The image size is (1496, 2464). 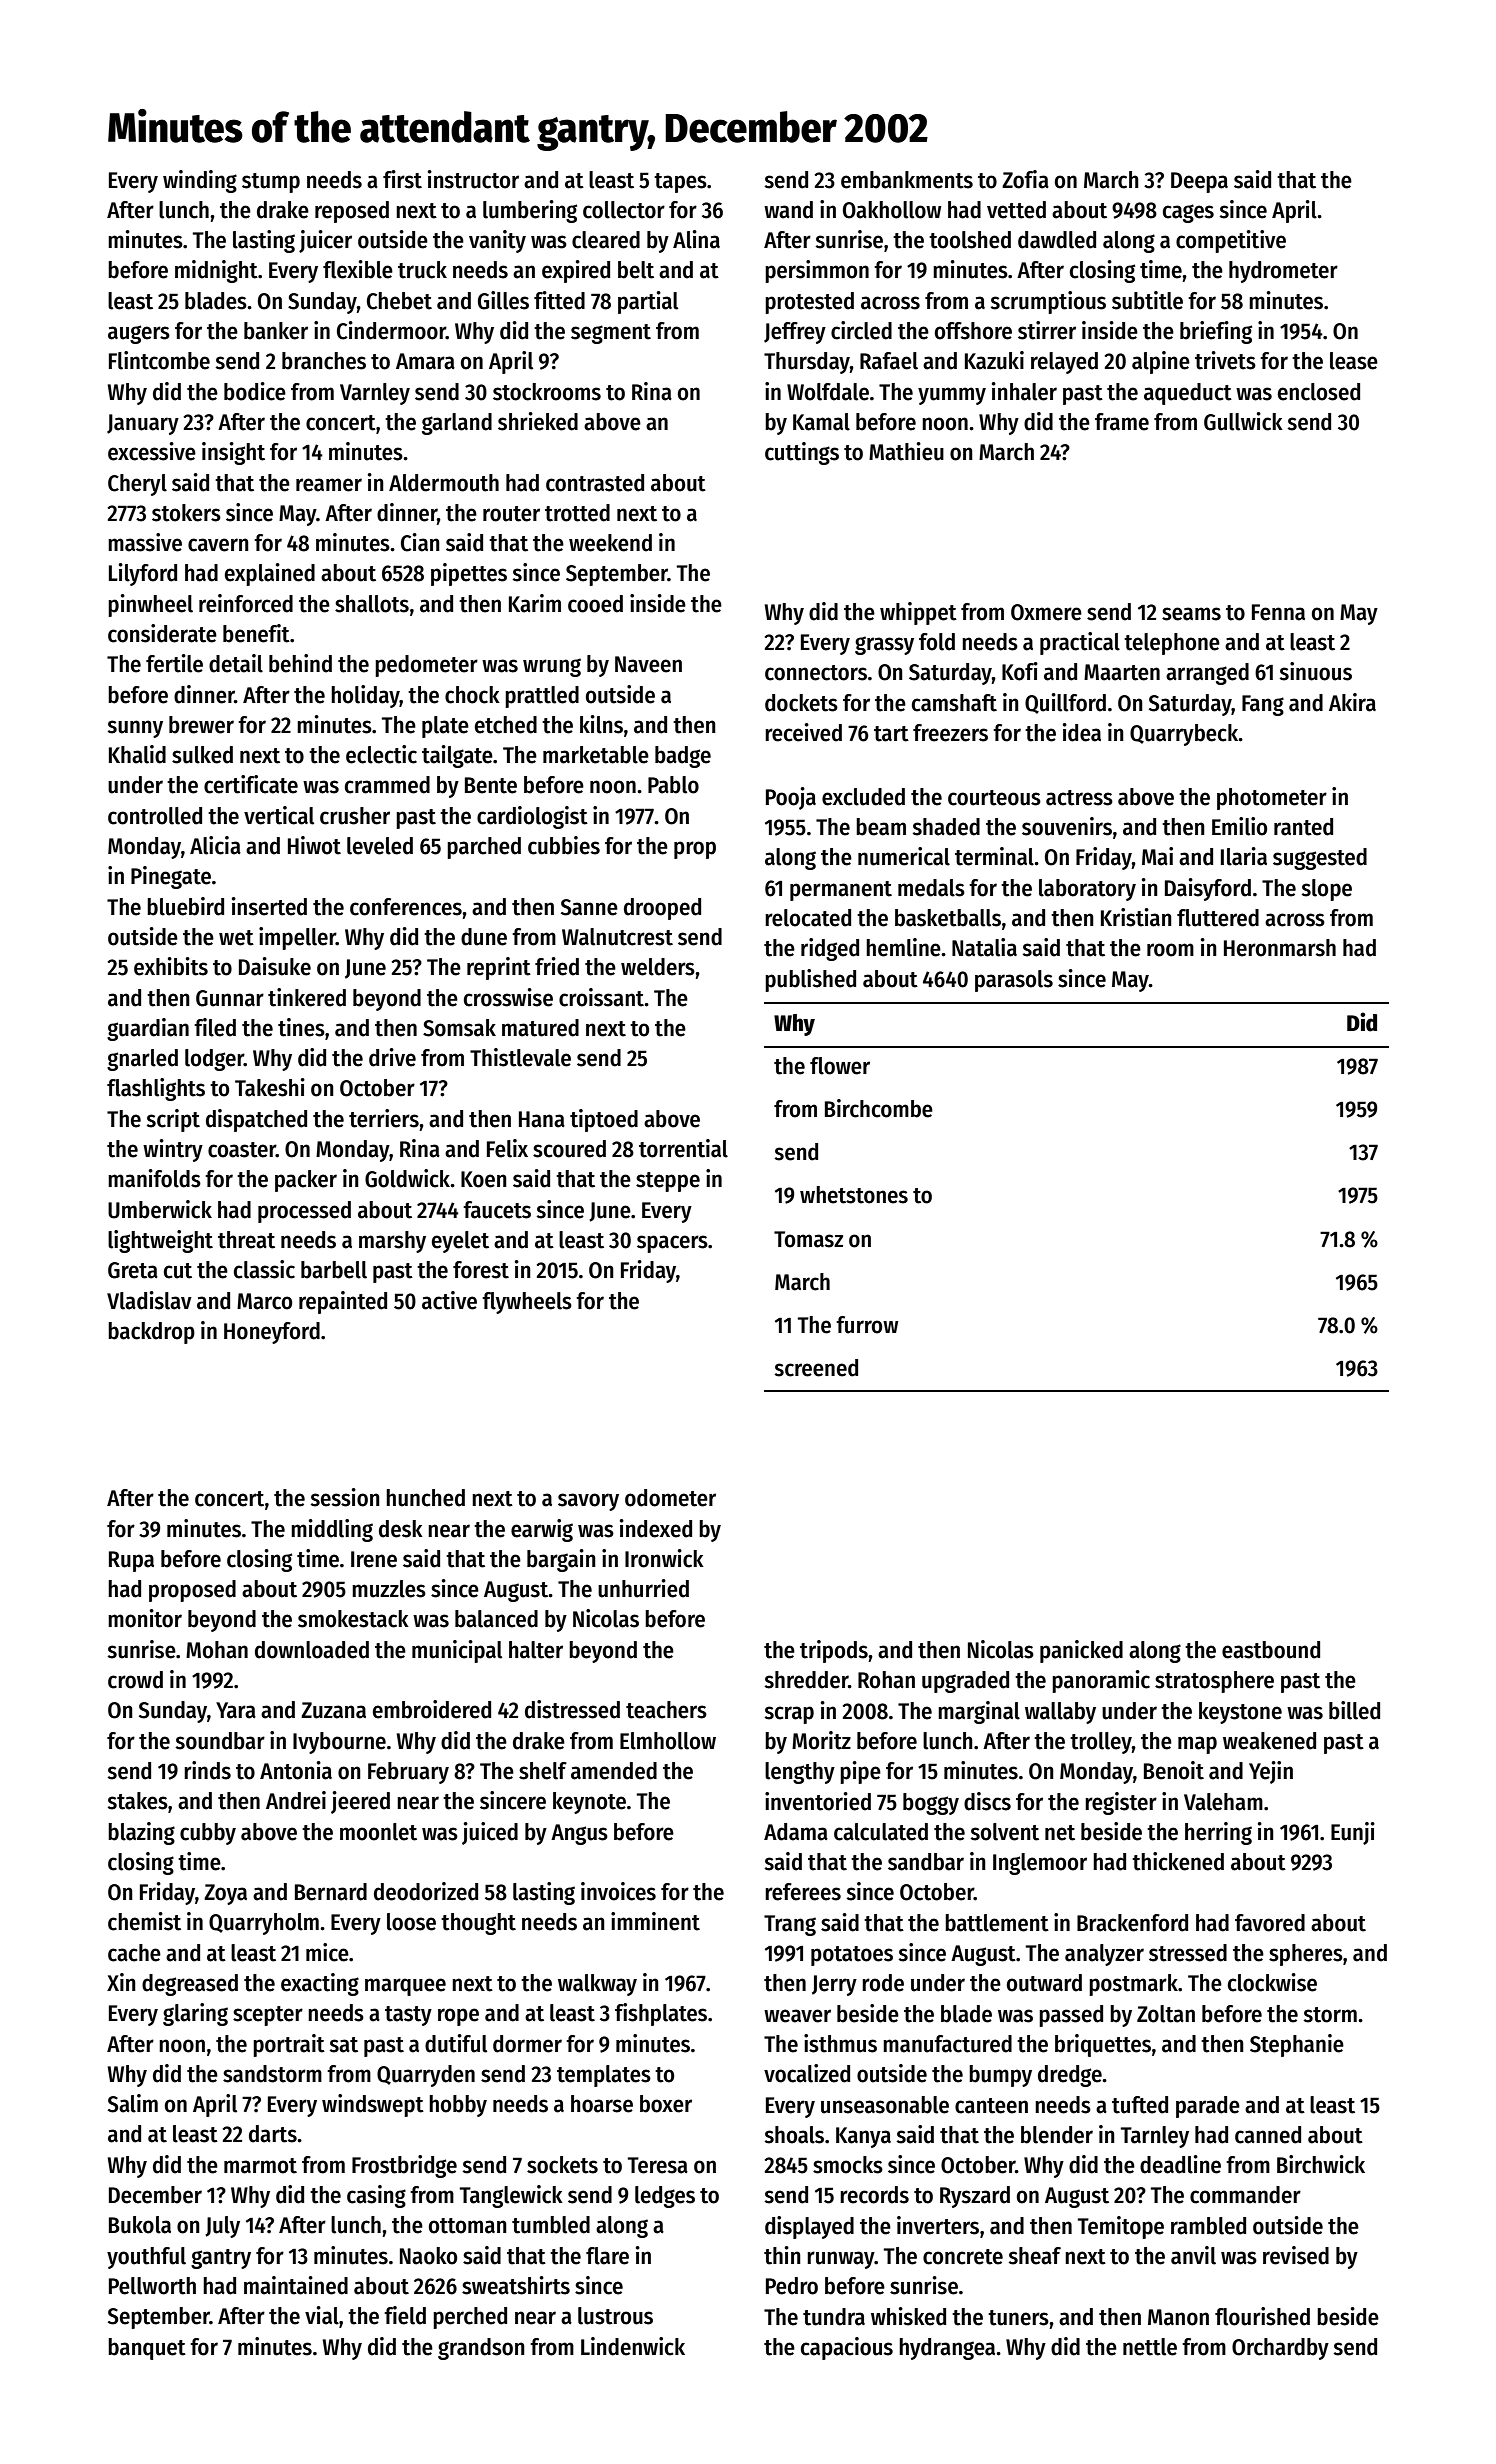 I want to click on Mohan, so click(x=217, y=1650).
